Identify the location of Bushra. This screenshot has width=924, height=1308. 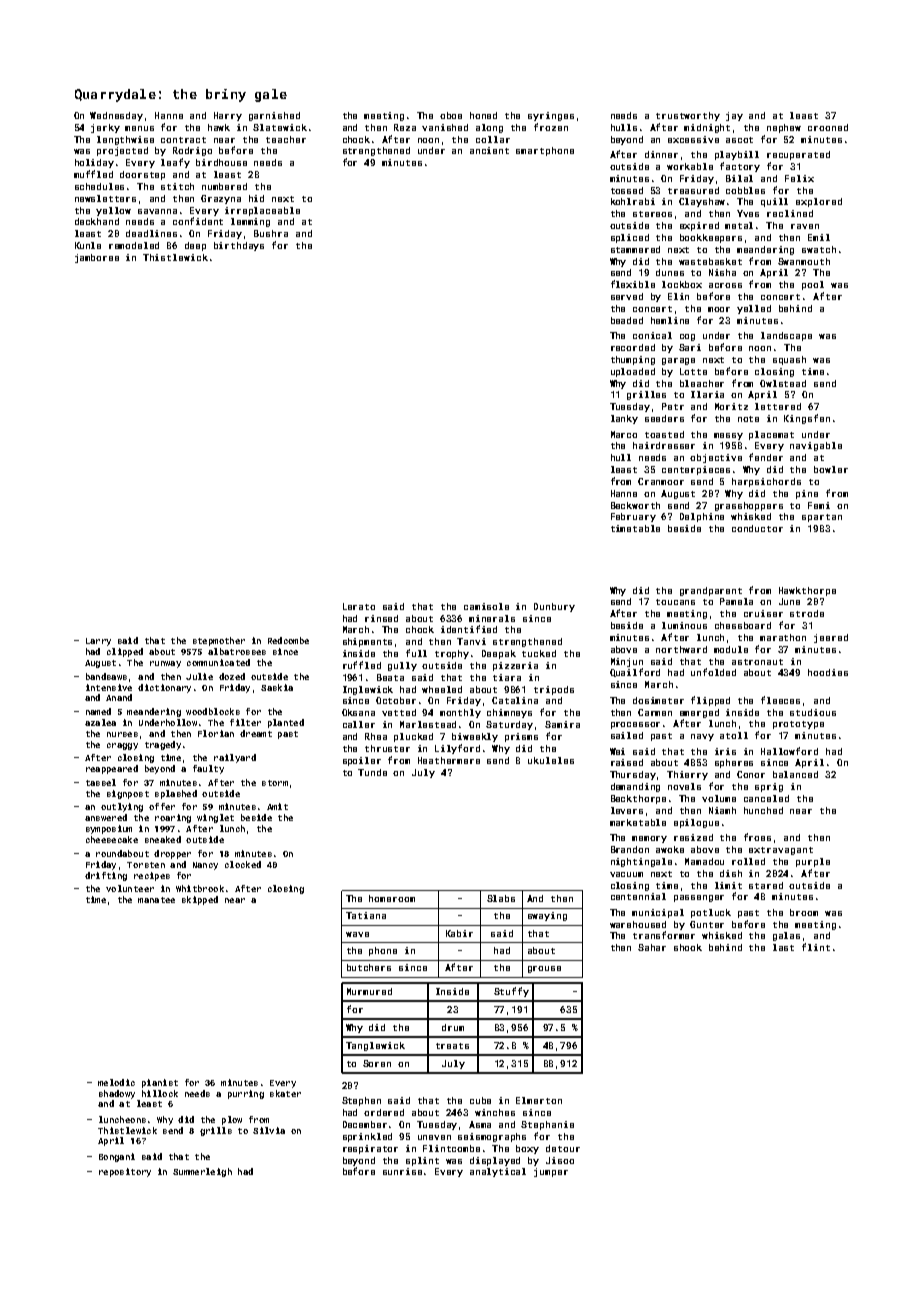
(271, 233).
